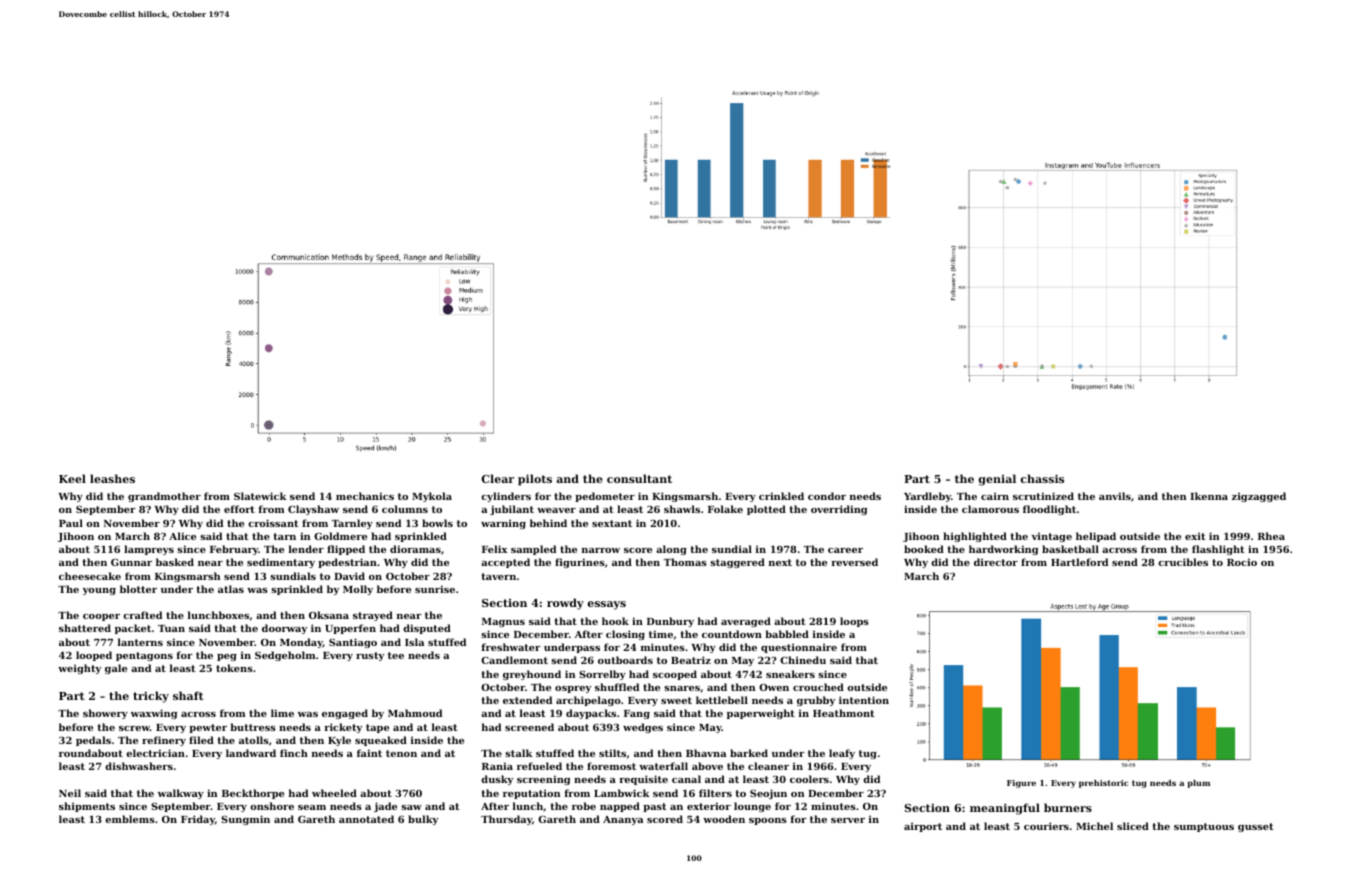  What do you see at coordinates (423, 820) in the screenshot?
I see `bulky` at bounding box center [423, 820].
